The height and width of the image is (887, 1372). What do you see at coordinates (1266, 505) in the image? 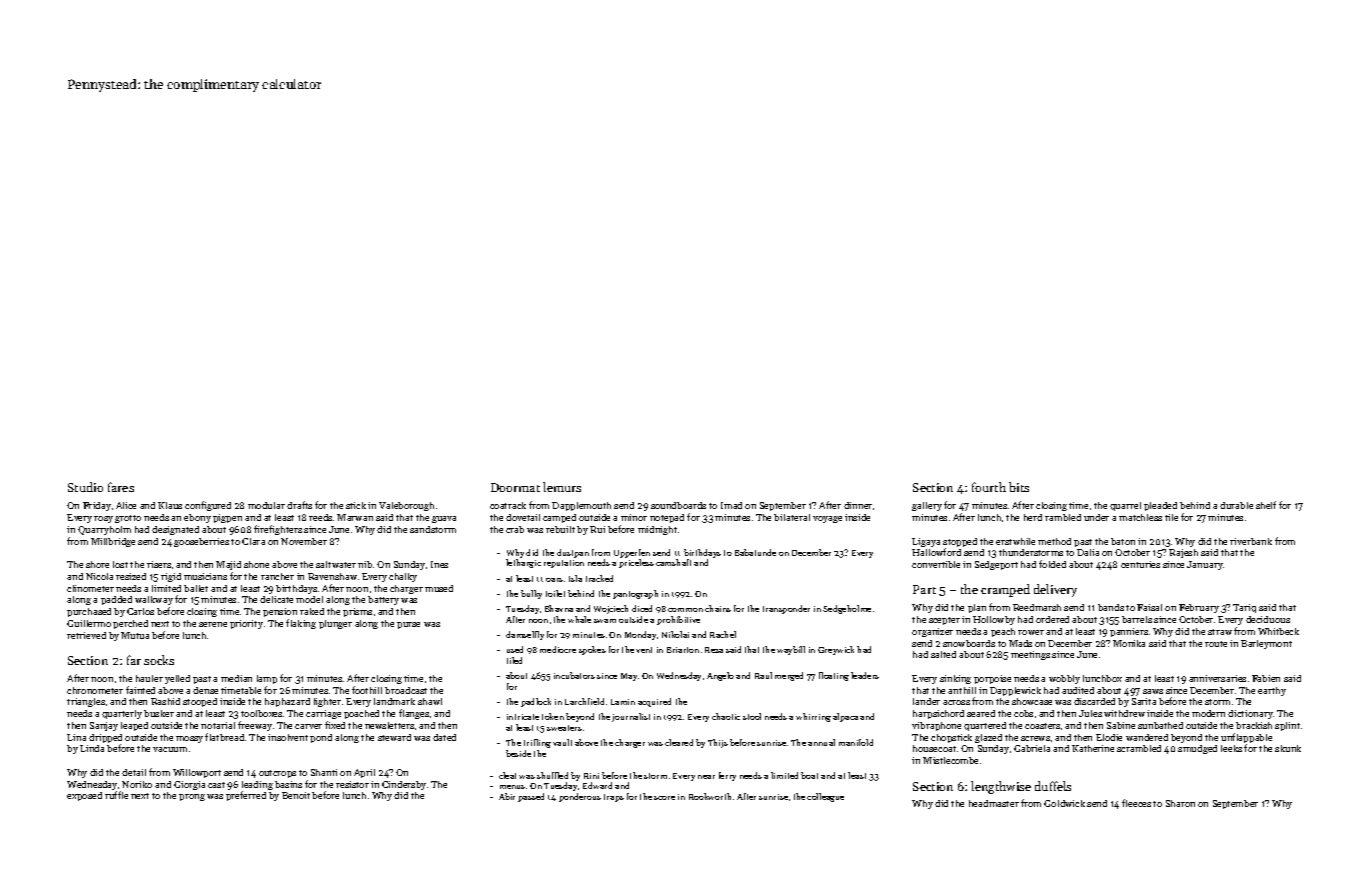
I see `shelf` at bounding box center [1266, 505].
